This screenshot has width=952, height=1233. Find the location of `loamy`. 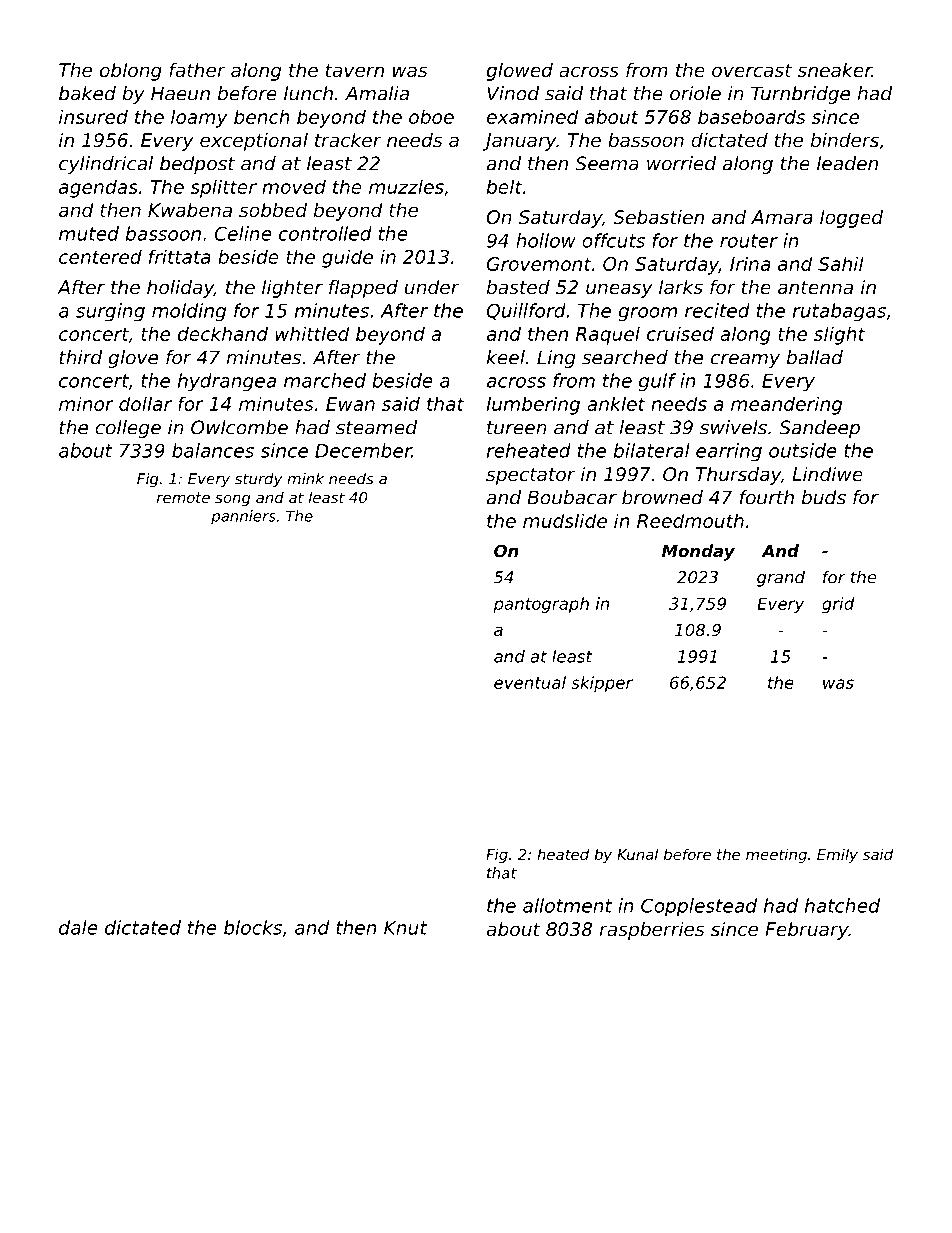

loamy is located at coordinates (199, 118).
